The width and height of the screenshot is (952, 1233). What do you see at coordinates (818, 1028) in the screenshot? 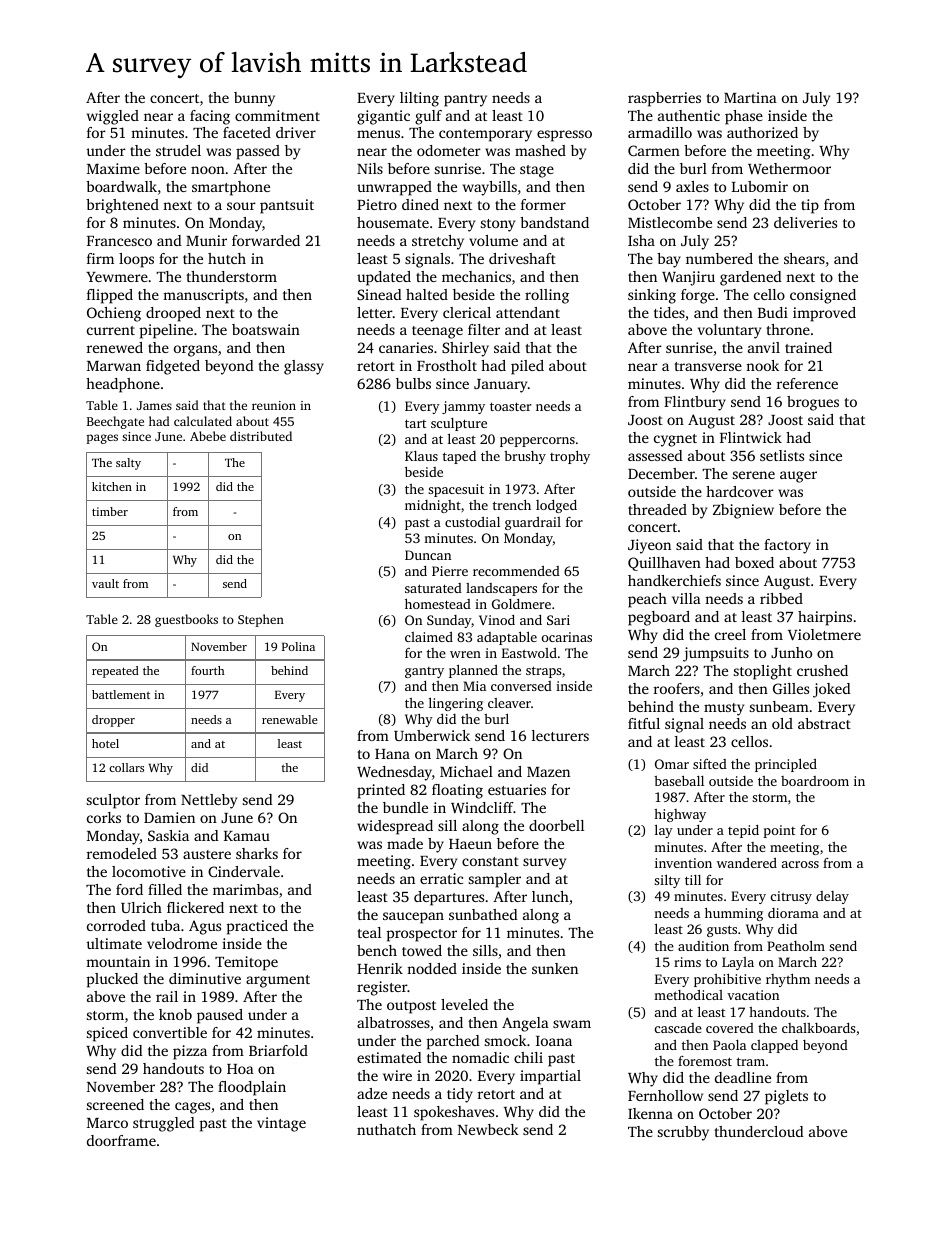
I see `chalkboards` at bounding box center [818, 1028].
